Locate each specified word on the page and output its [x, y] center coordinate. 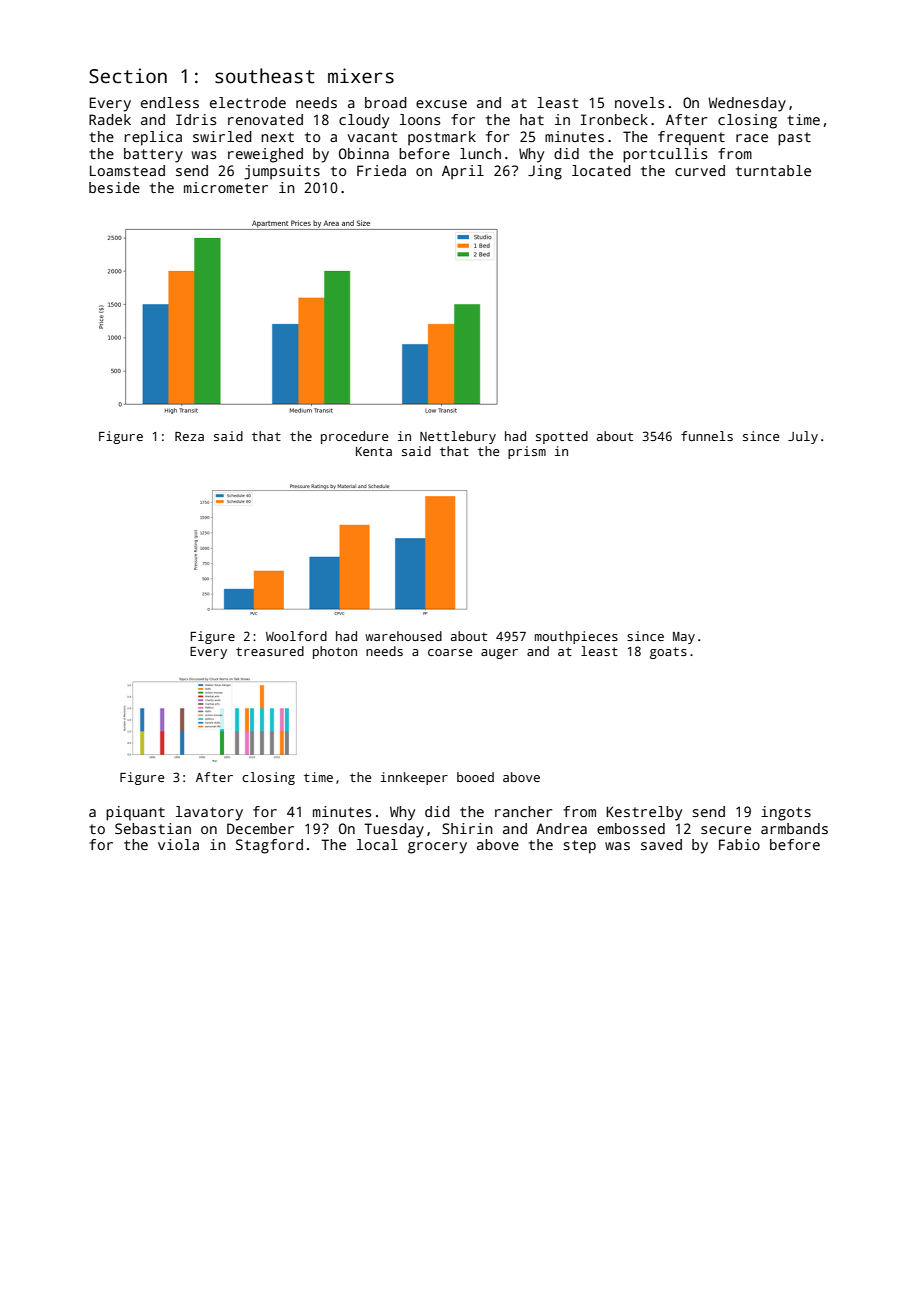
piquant [135, 813]
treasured [270, 651]
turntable [773, 170]
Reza [189, 436]
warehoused [403, 636]
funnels [707, 436]
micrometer [226, 187]
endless [170, 102]
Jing [545, 172]
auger [499, 654]
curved [700, 170]
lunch [480, 153]
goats [668, 653]
